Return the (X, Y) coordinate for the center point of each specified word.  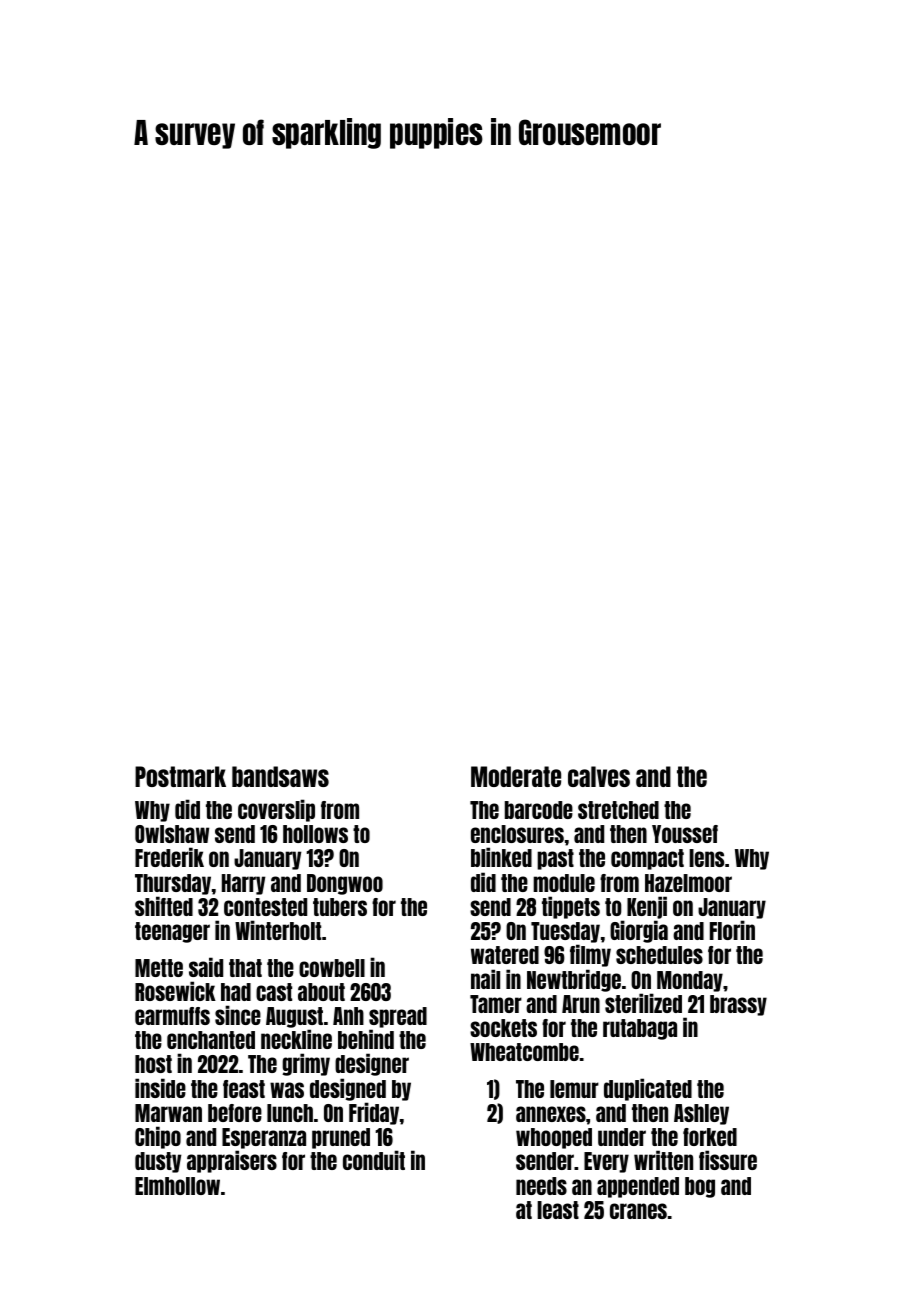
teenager (172, 932)
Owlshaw (172, 834)
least (558, 1210)
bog (700, 1187)
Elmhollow (177, 1186)
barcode (539, 810)
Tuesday (565, 932)
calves (599, 776)
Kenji (647, 907)
